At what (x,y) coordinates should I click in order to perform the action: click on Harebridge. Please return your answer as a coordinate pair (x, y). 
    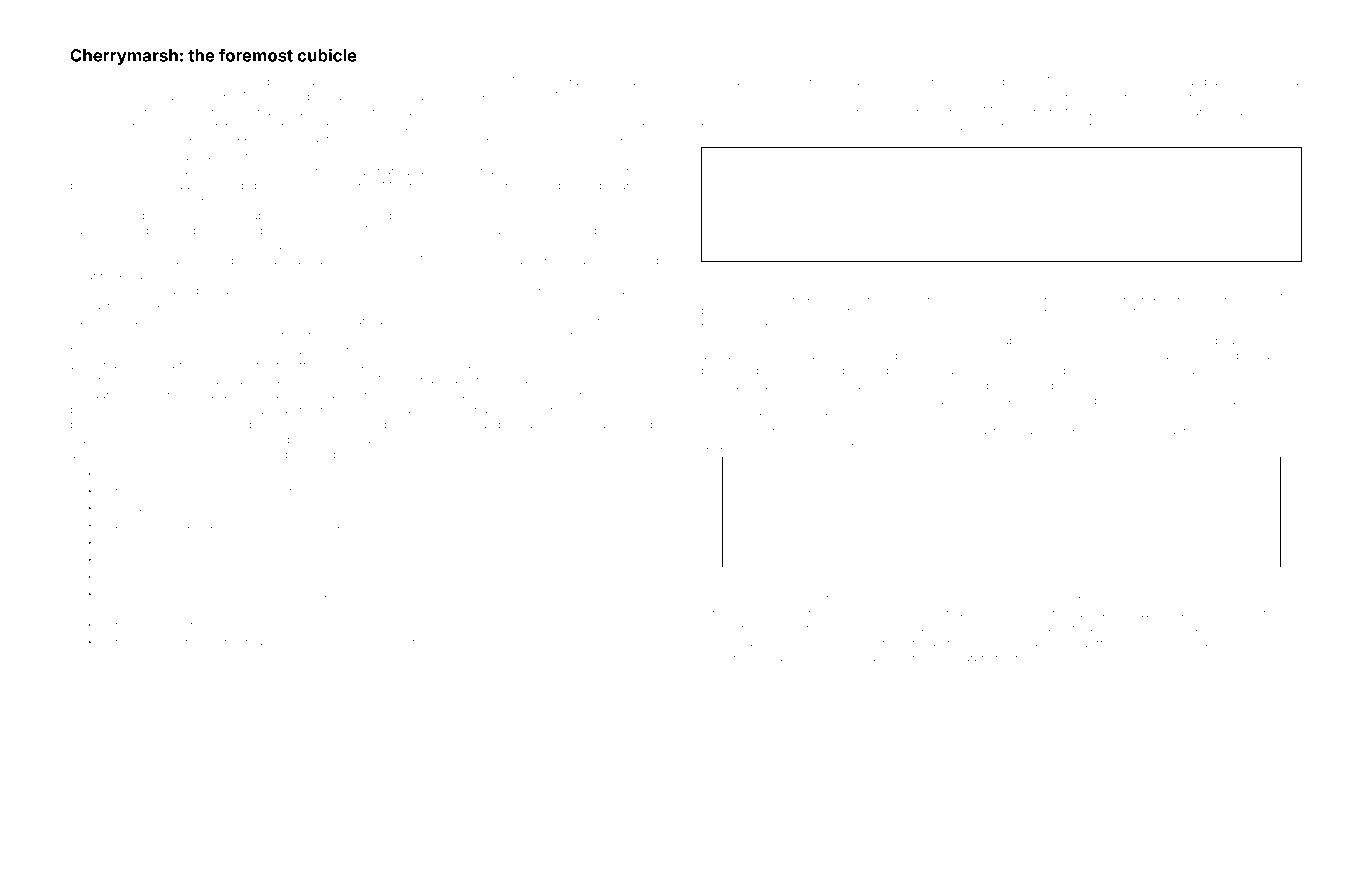
    Looking at the image, I should click on (813, 82).
